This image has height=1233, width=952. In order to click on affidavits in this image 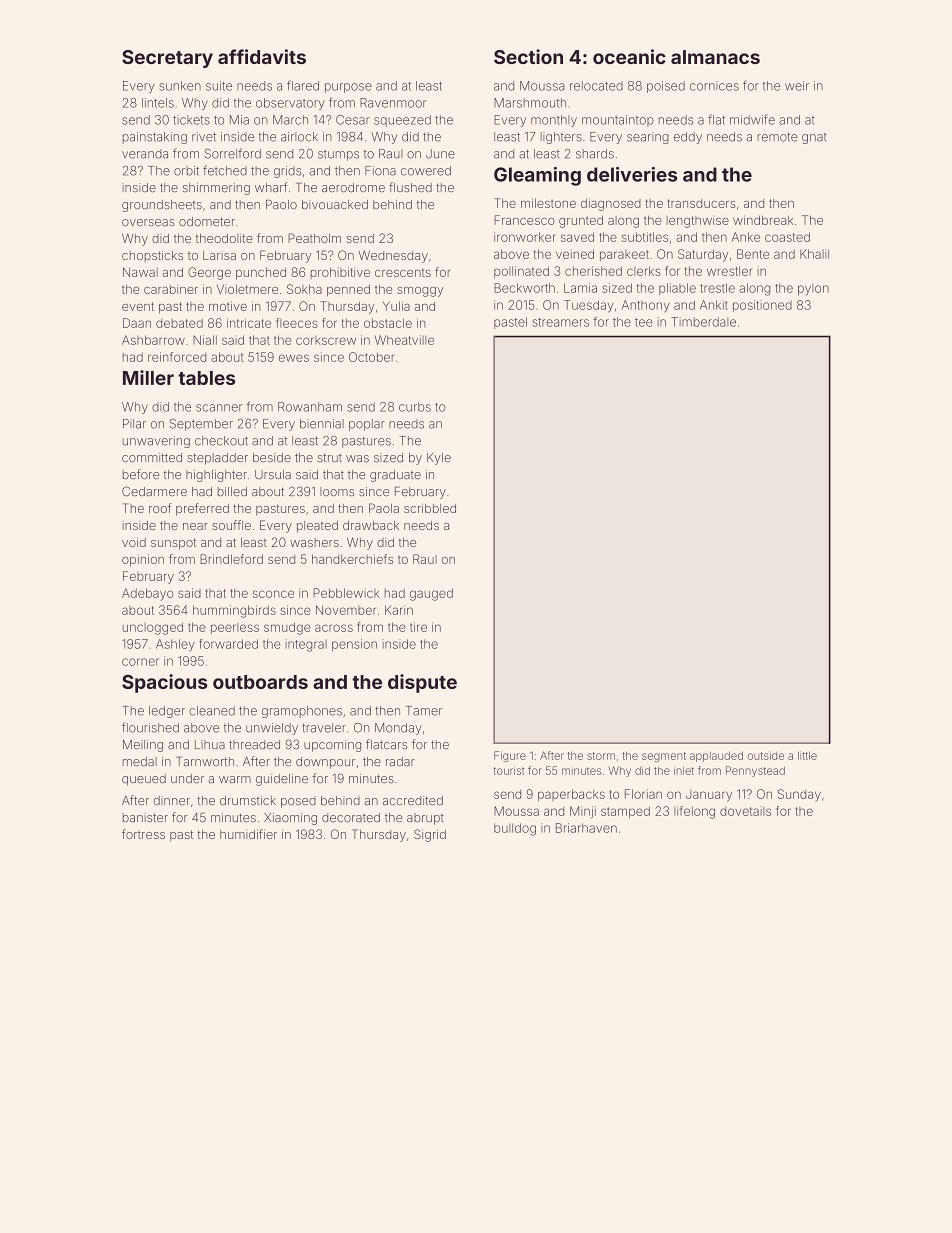, I will do `click(262, 56)`.
